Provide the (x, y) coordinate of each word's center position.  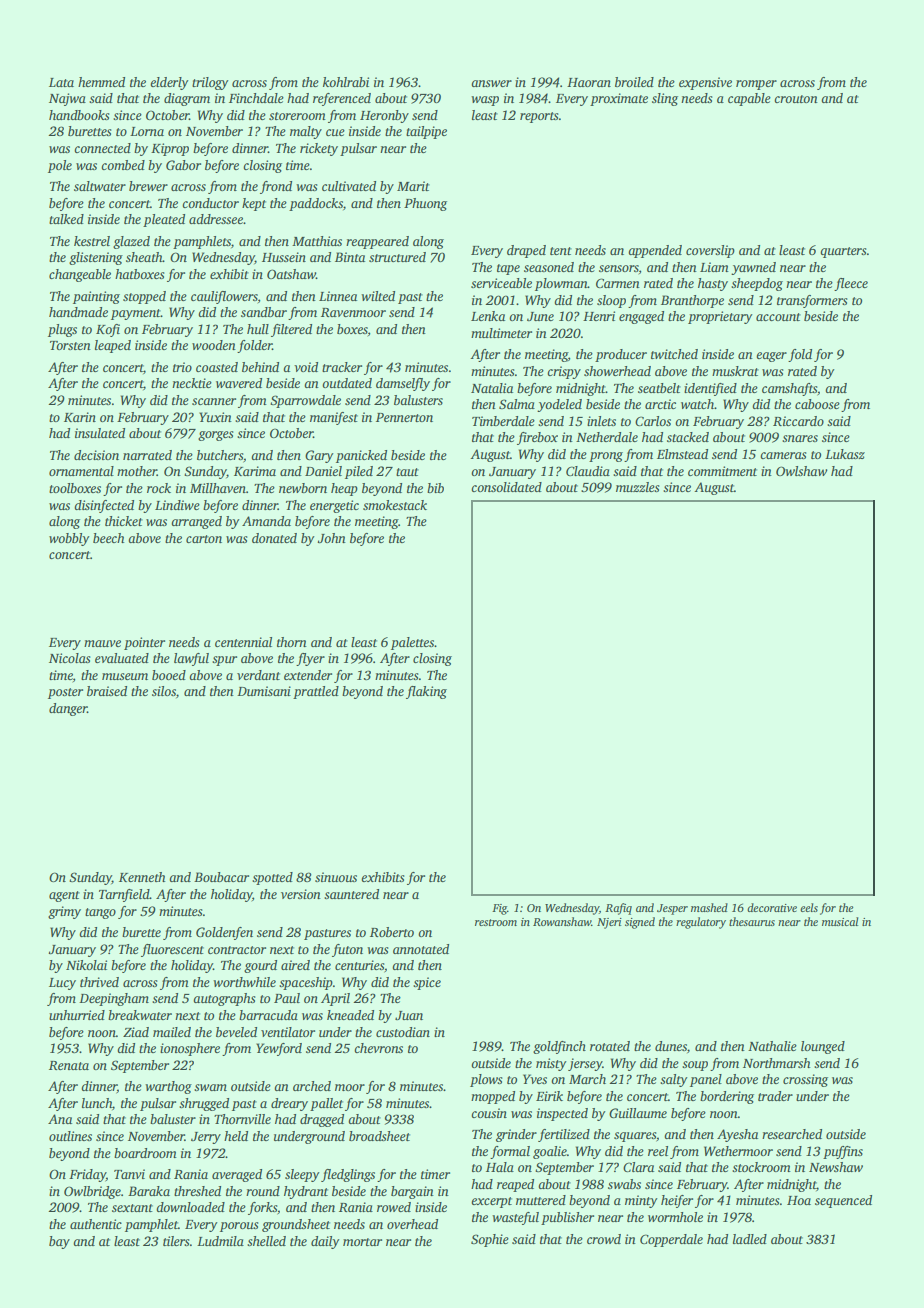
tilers (176, 1241)
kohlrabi (346, 82)
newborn (303, 488)
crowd (604, 1239)
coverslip (710, 251)
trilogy (210, 83)
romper (756, 85)
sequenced (843, 1201)
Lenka (488, 316)
